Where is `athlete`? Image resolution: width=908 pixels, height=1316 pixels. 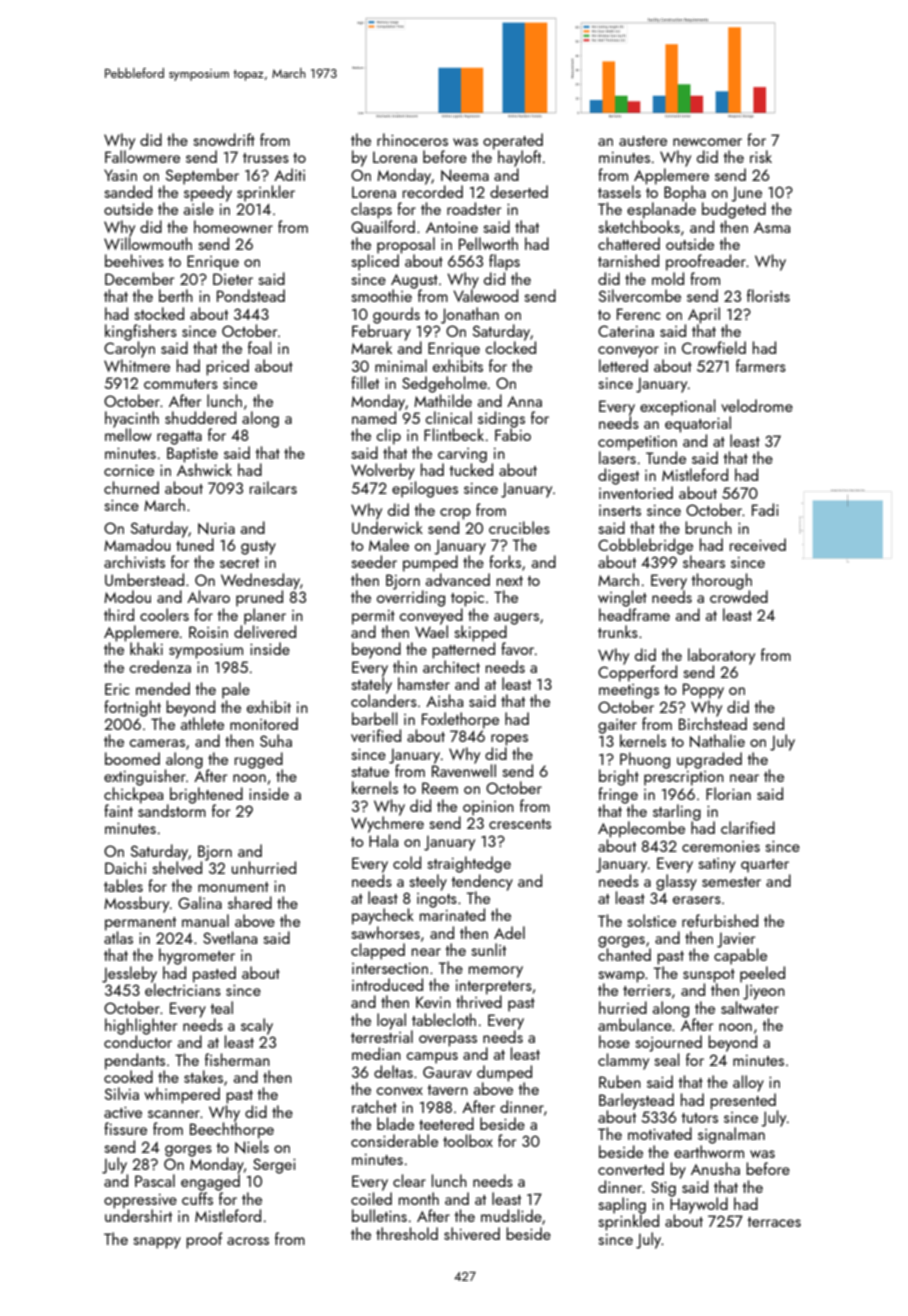 athlete is located at coordinates (202, 723).
